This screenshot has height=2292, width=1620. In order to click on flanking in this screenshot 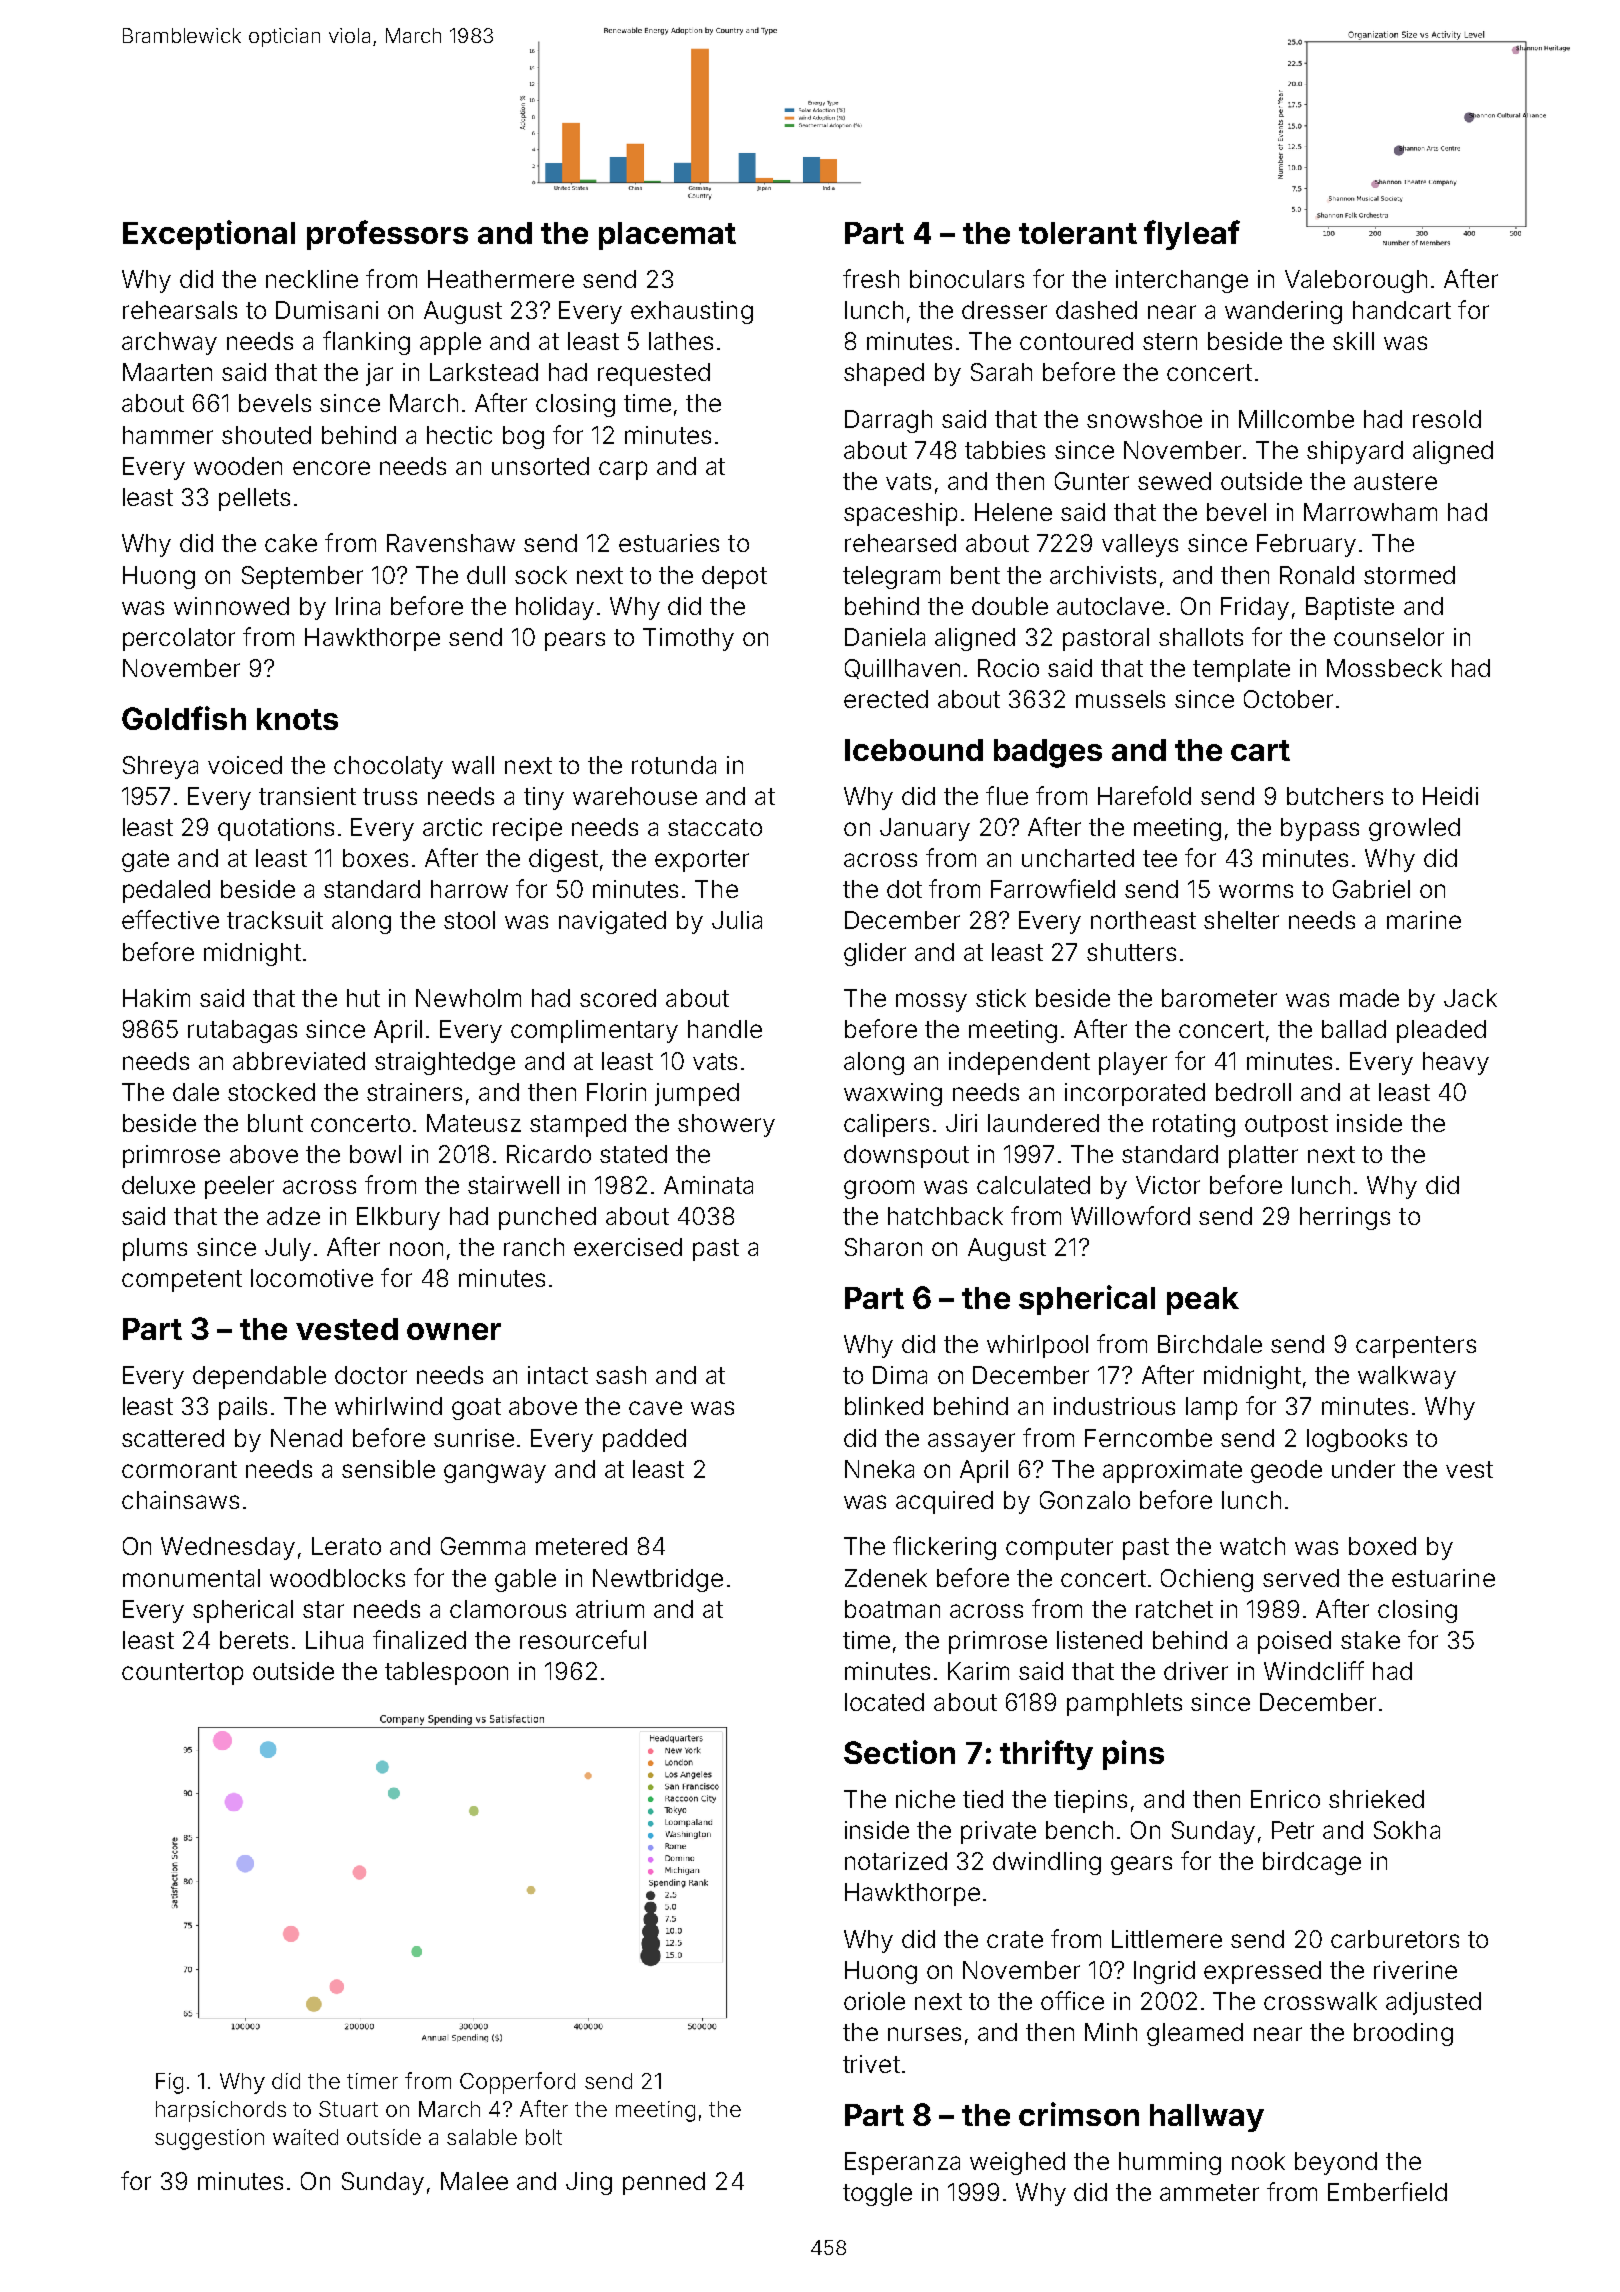, I will do `click(366, 343)`.
